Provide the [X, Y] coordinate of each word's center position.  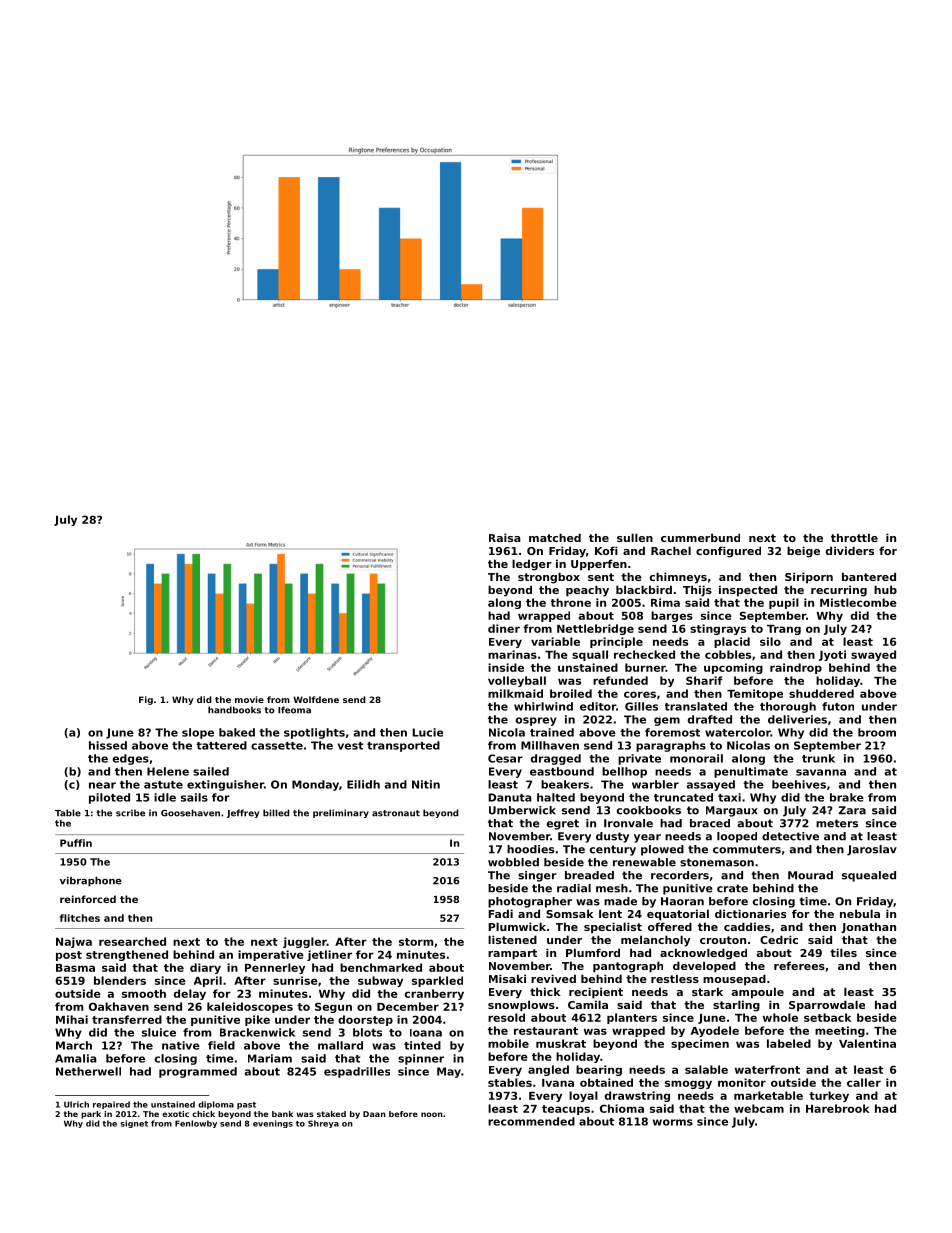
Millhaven [550, 745]
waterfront [767, 1069]
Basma [75, 968]
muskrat [561, 1043]
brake [847, 797]
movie [249, 699]
